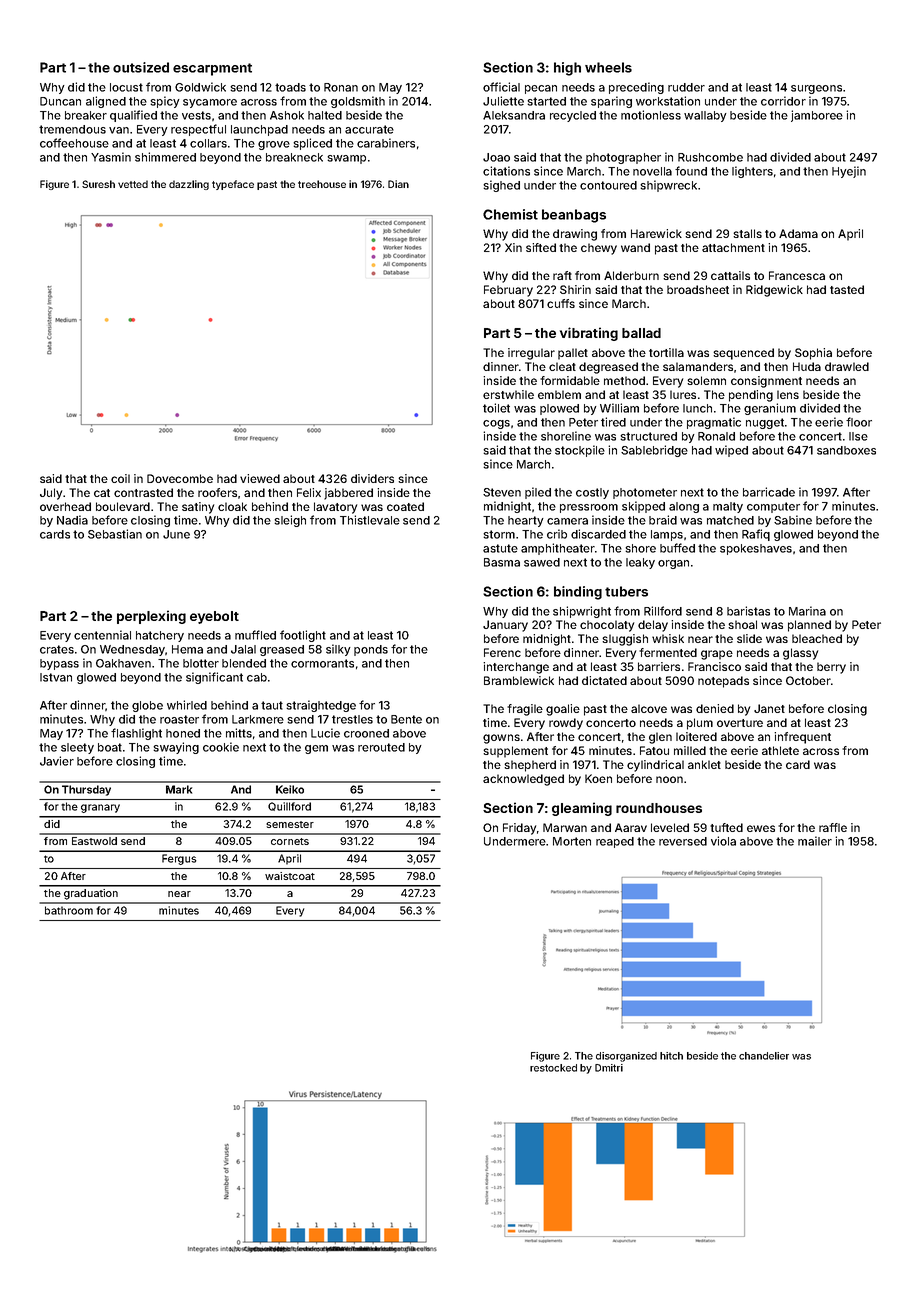 This page has width=924, height=1308. What do you see at coordinates (846, 450) in the page?
I see `sandboxes` at bounding box center [846, 450].
